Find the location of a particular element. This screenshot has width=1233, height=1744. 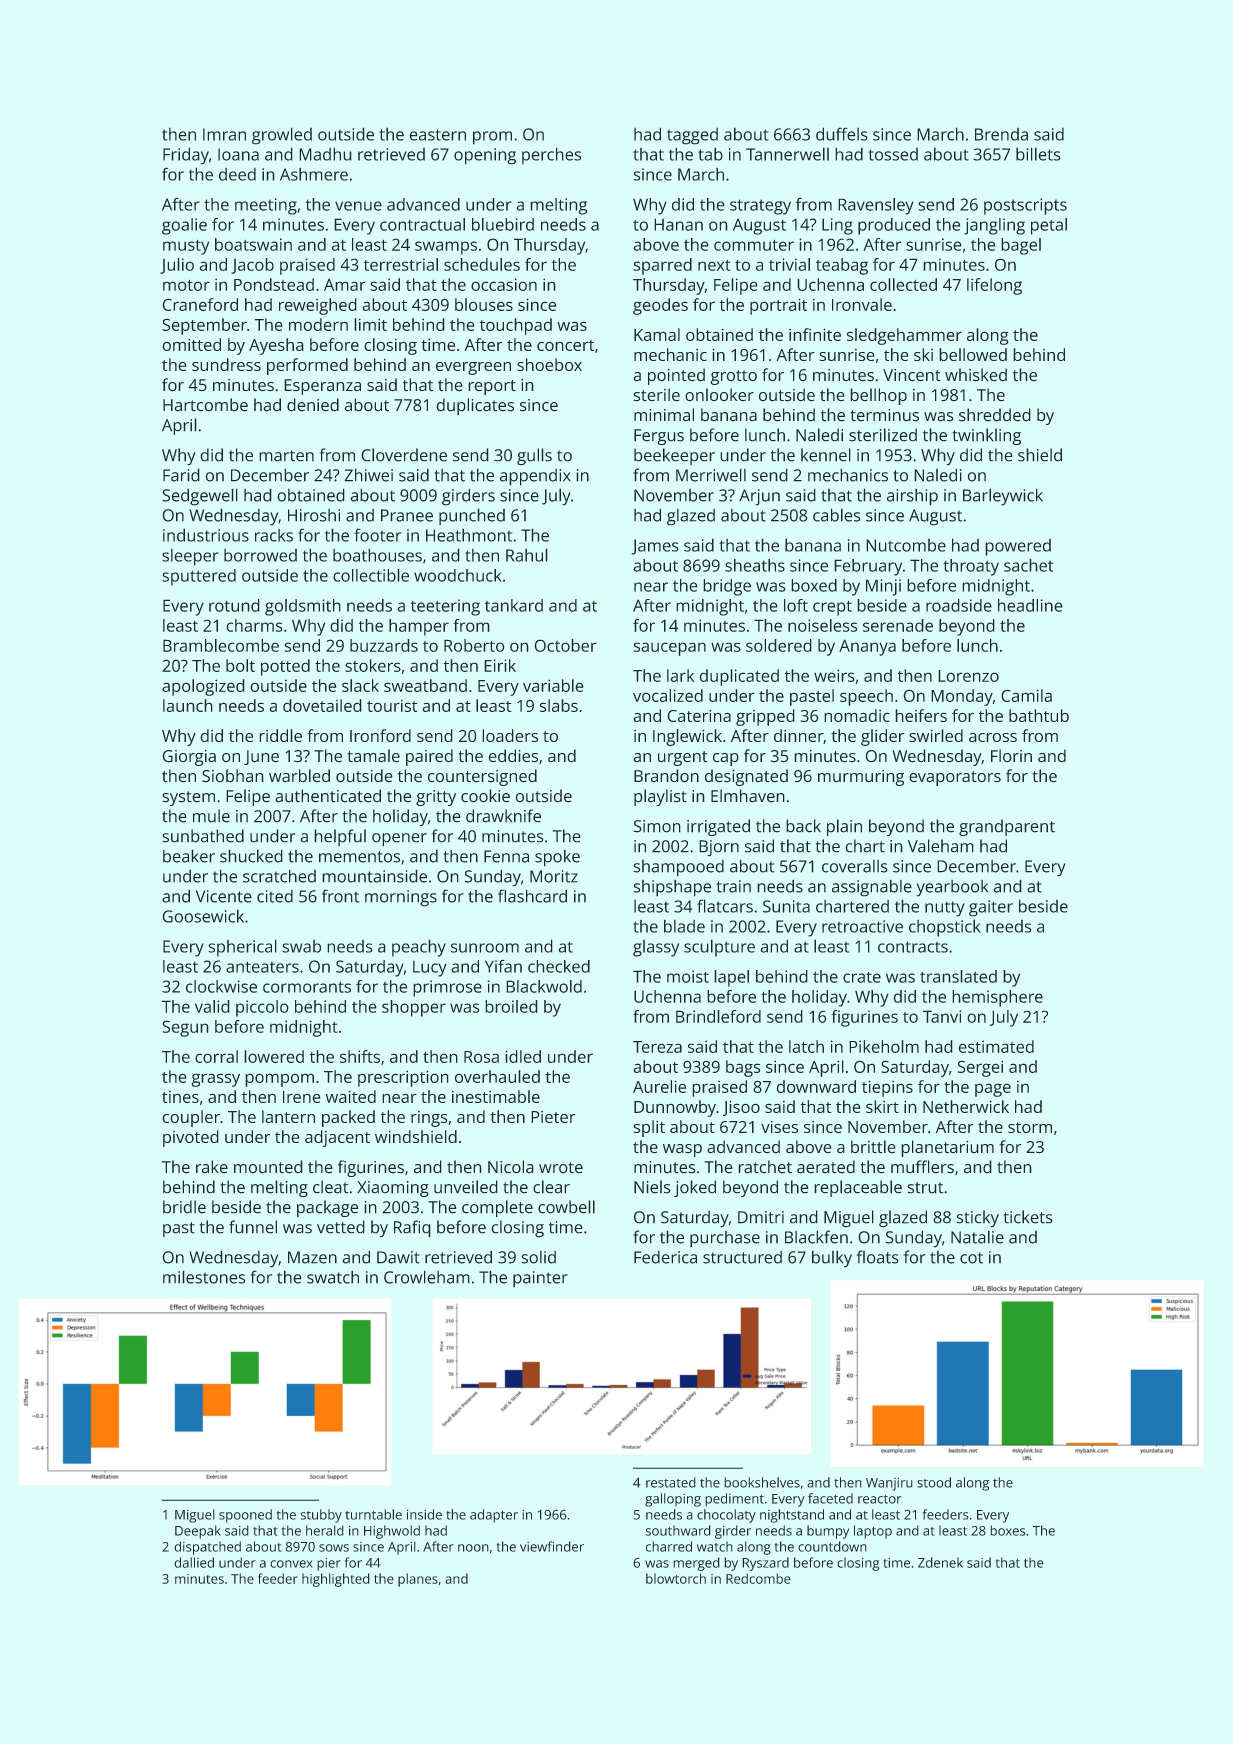

deed is located at coordinates (237, 174).
